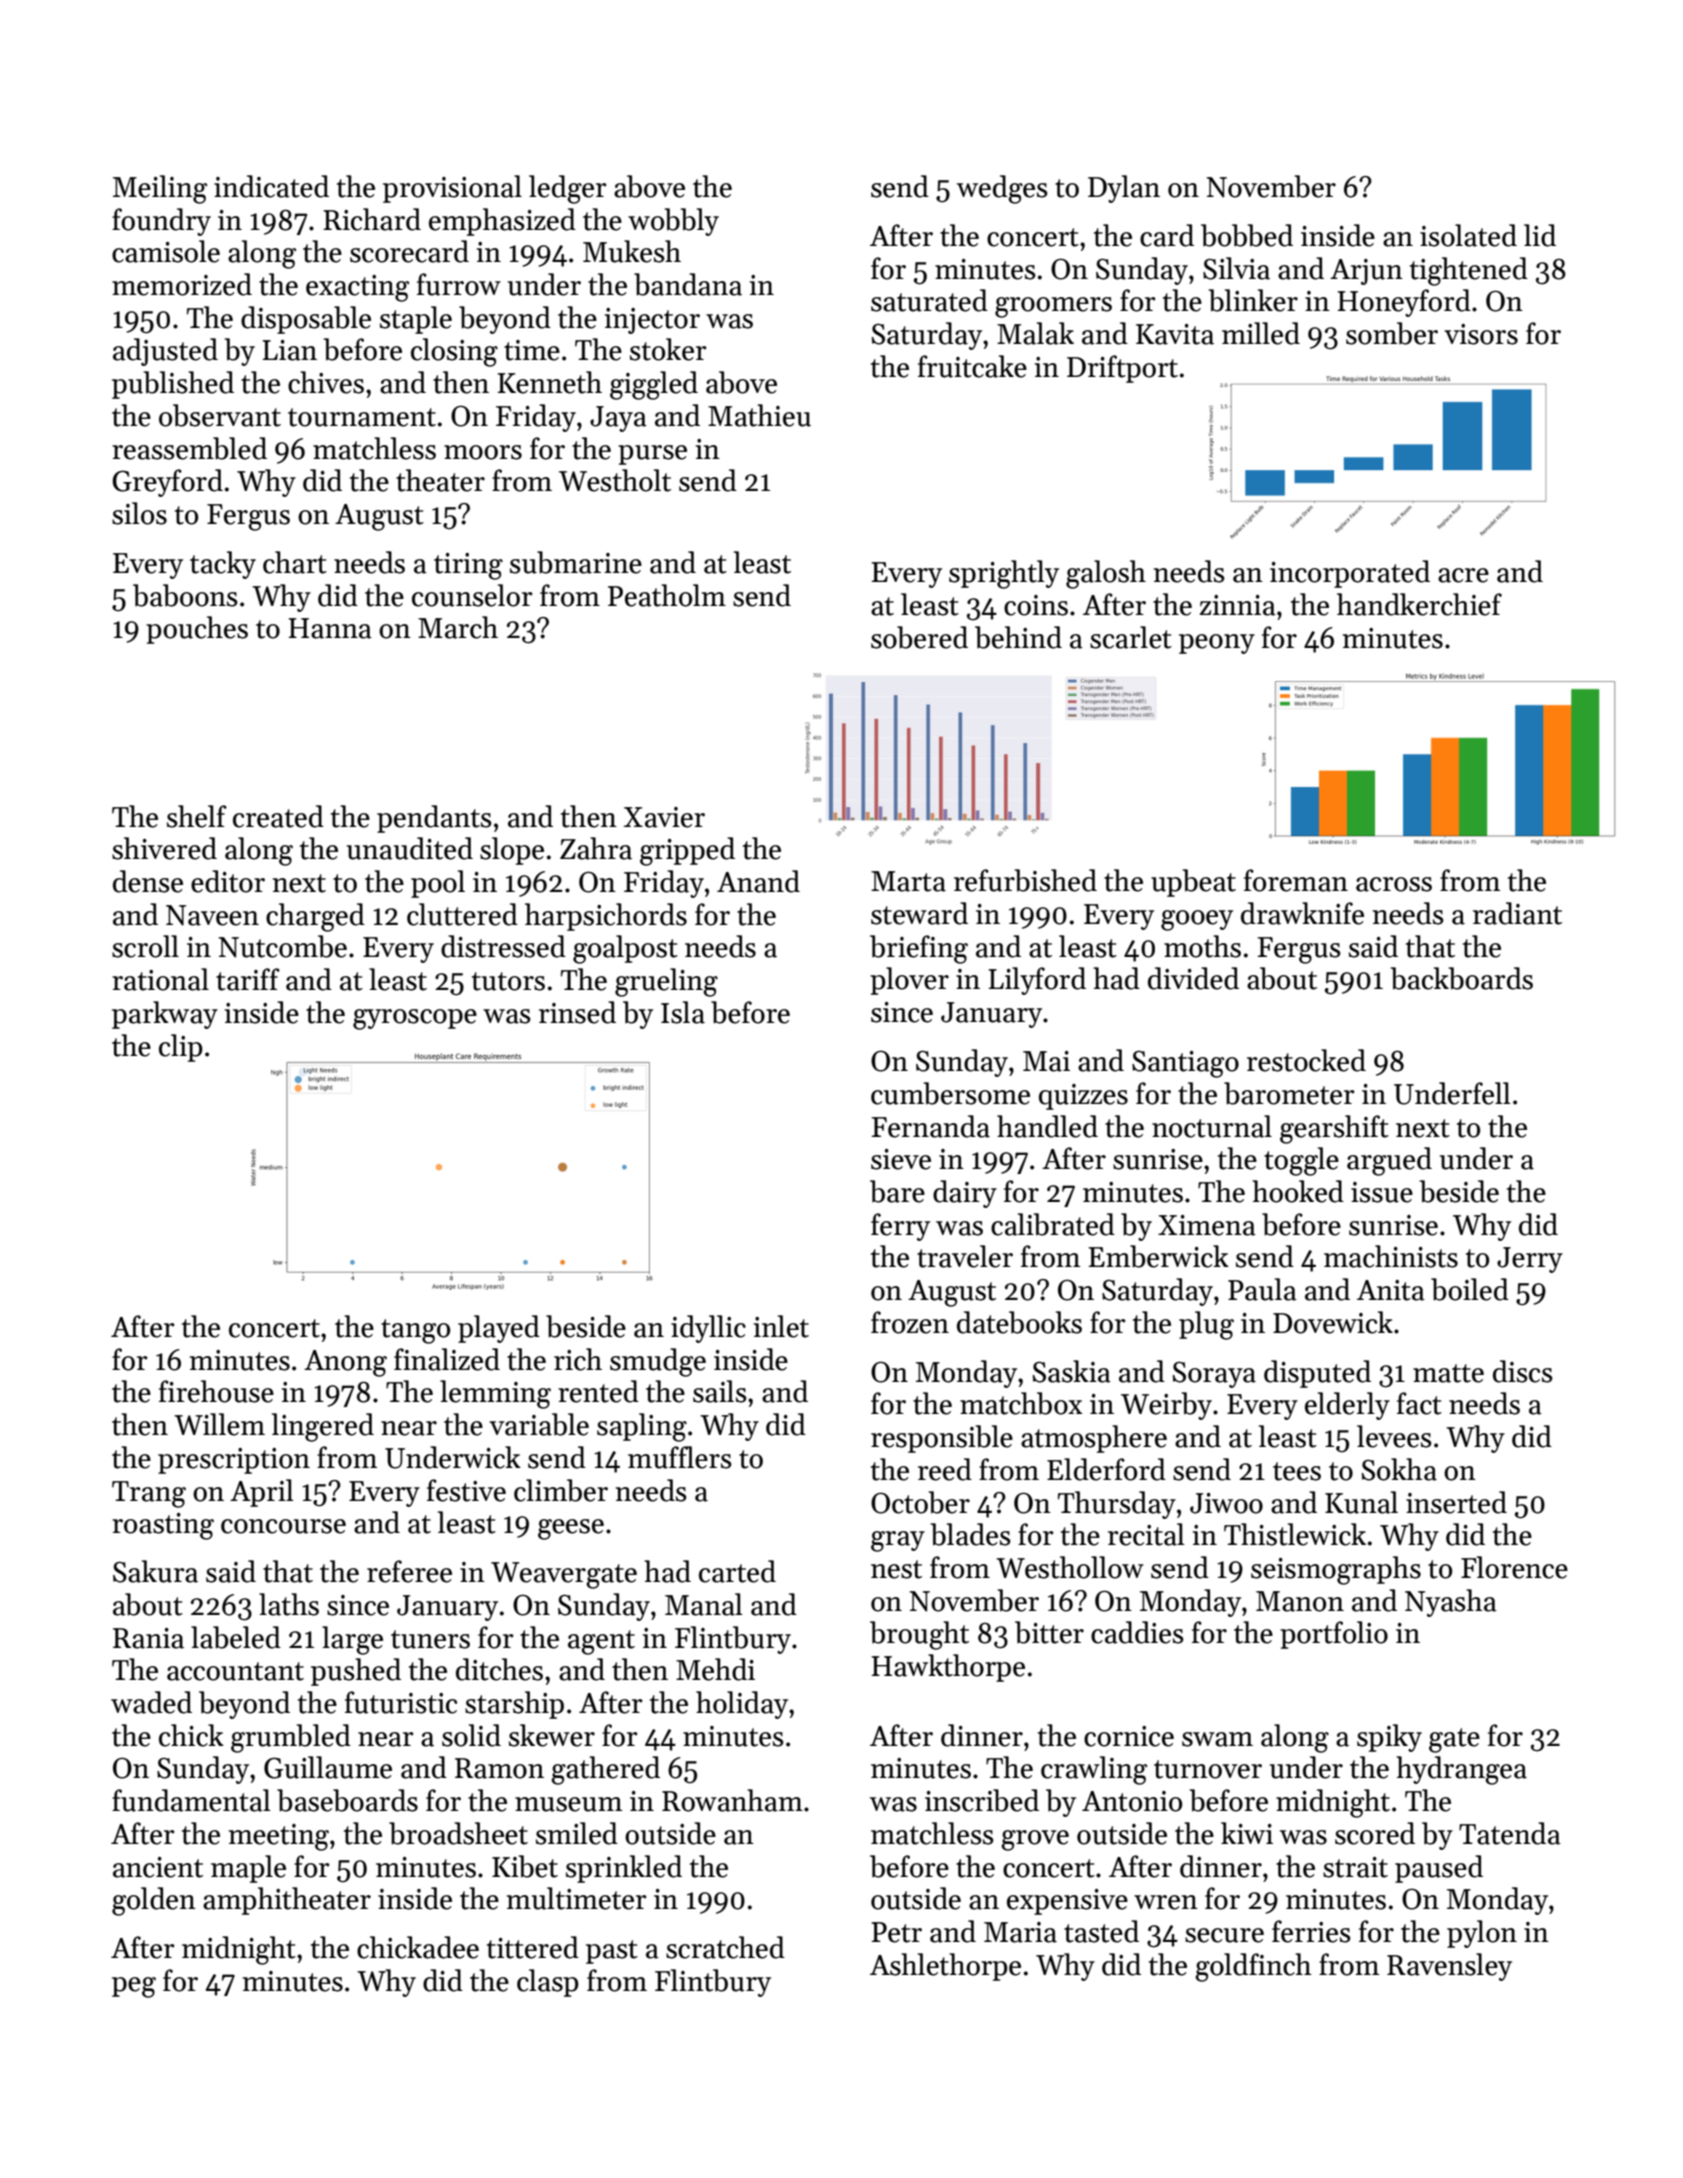 The image size is (1683, 2178). I want to click on provisional, so click(452, 189).
